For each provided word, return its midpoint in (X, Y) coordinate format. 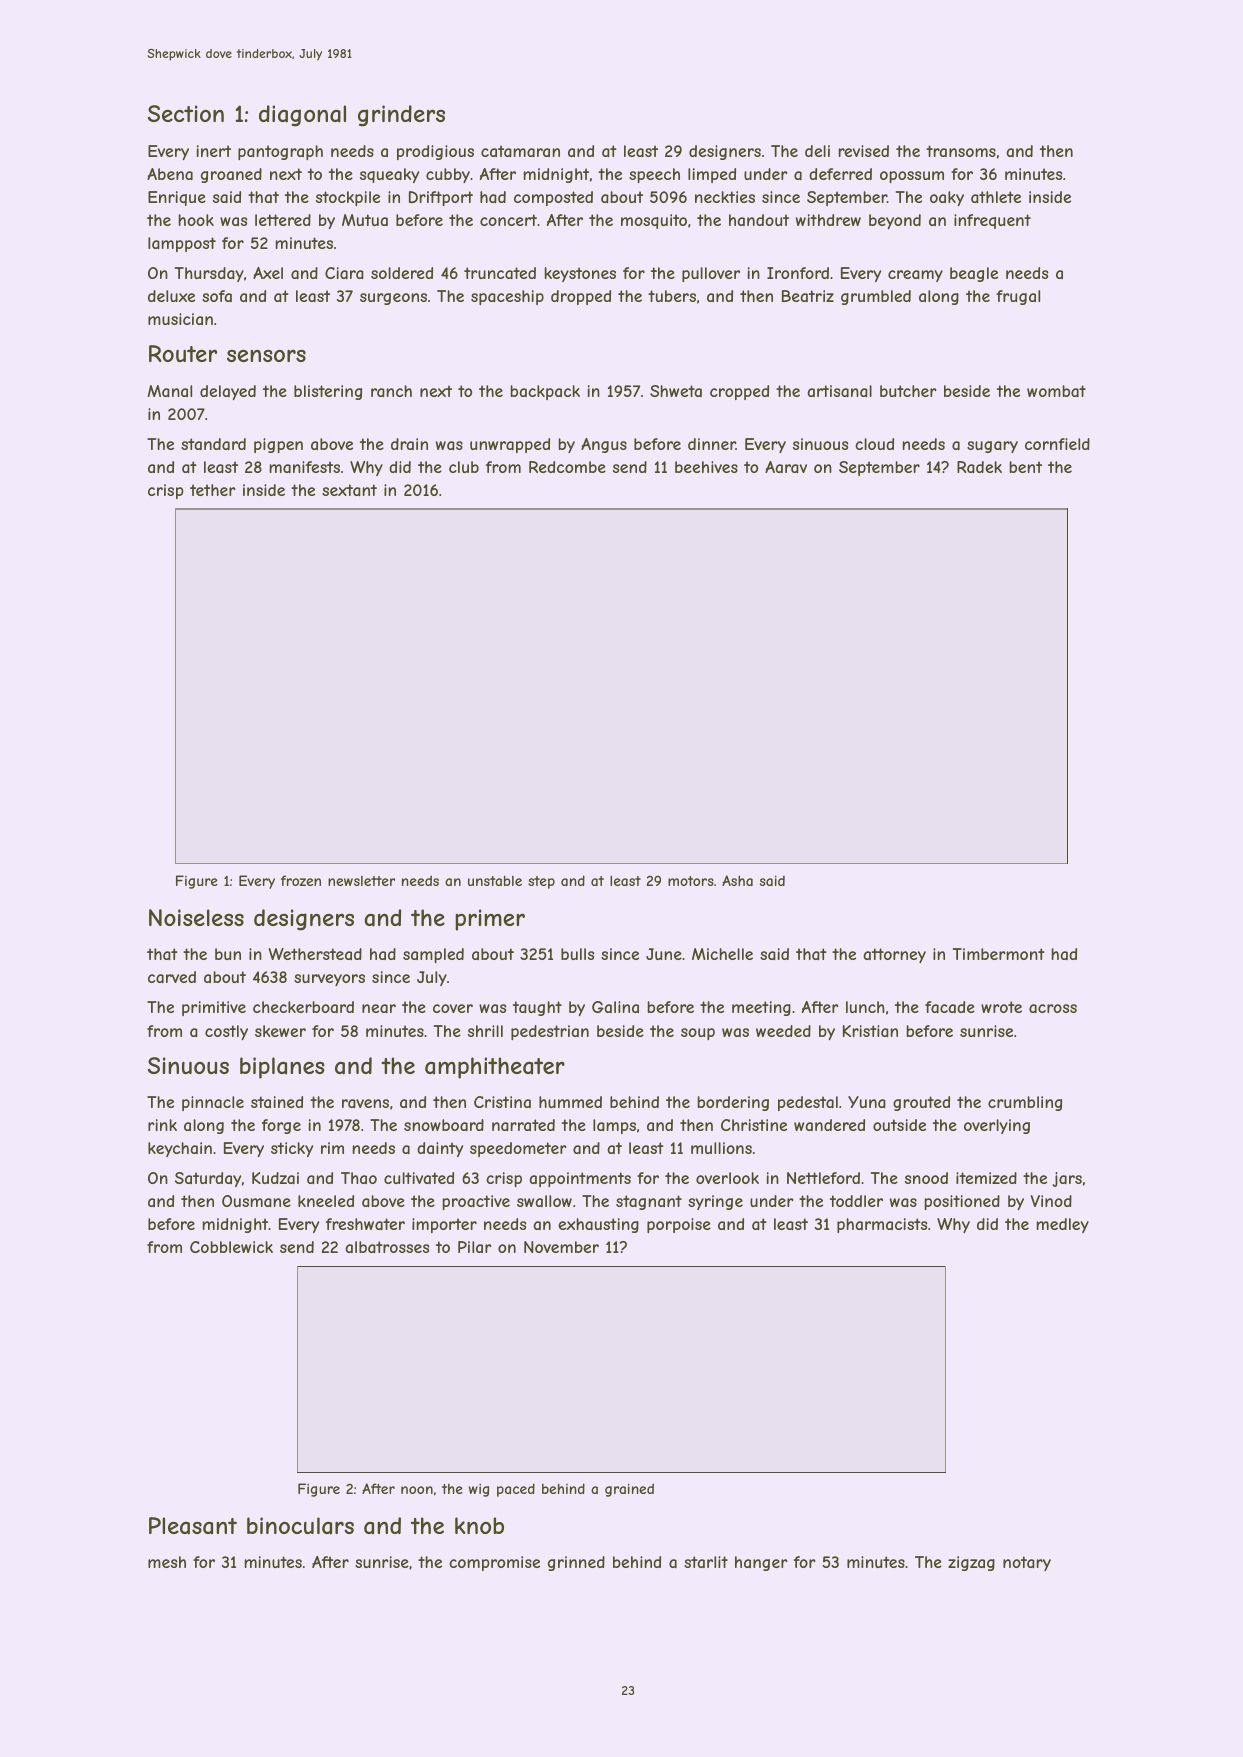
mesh (167, 1562)
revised (863, 151)
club (464, 467)
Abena (170, 174)
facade (950, 1007)
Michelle (722, 954)
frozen (301, 880)
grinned (576, 1563)
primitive (214, 1008)
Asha (737, 880)
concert (508, 220)
